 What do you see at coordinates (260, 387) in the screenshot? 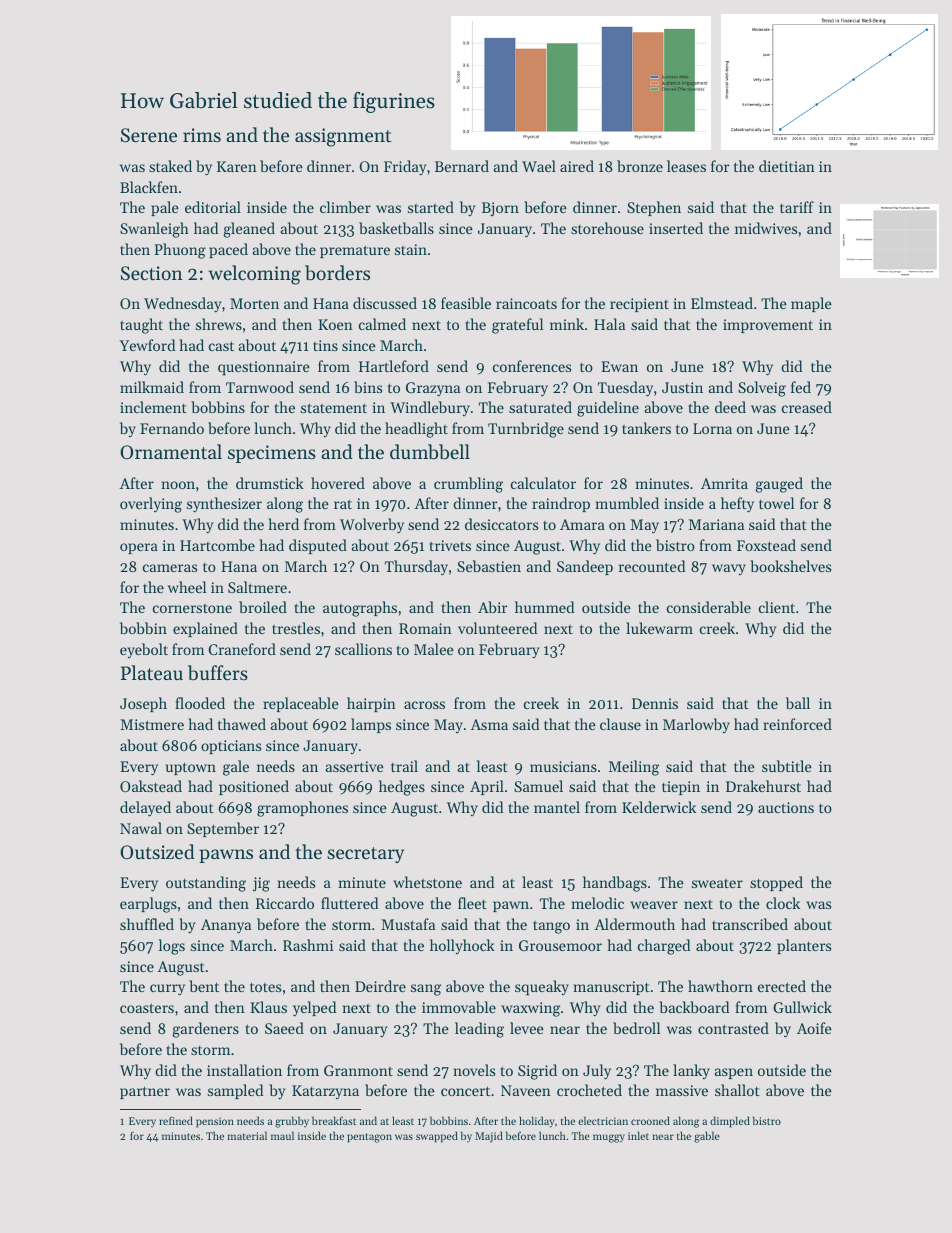
I see `Tarnwood` at bounding box center [260, 387].
